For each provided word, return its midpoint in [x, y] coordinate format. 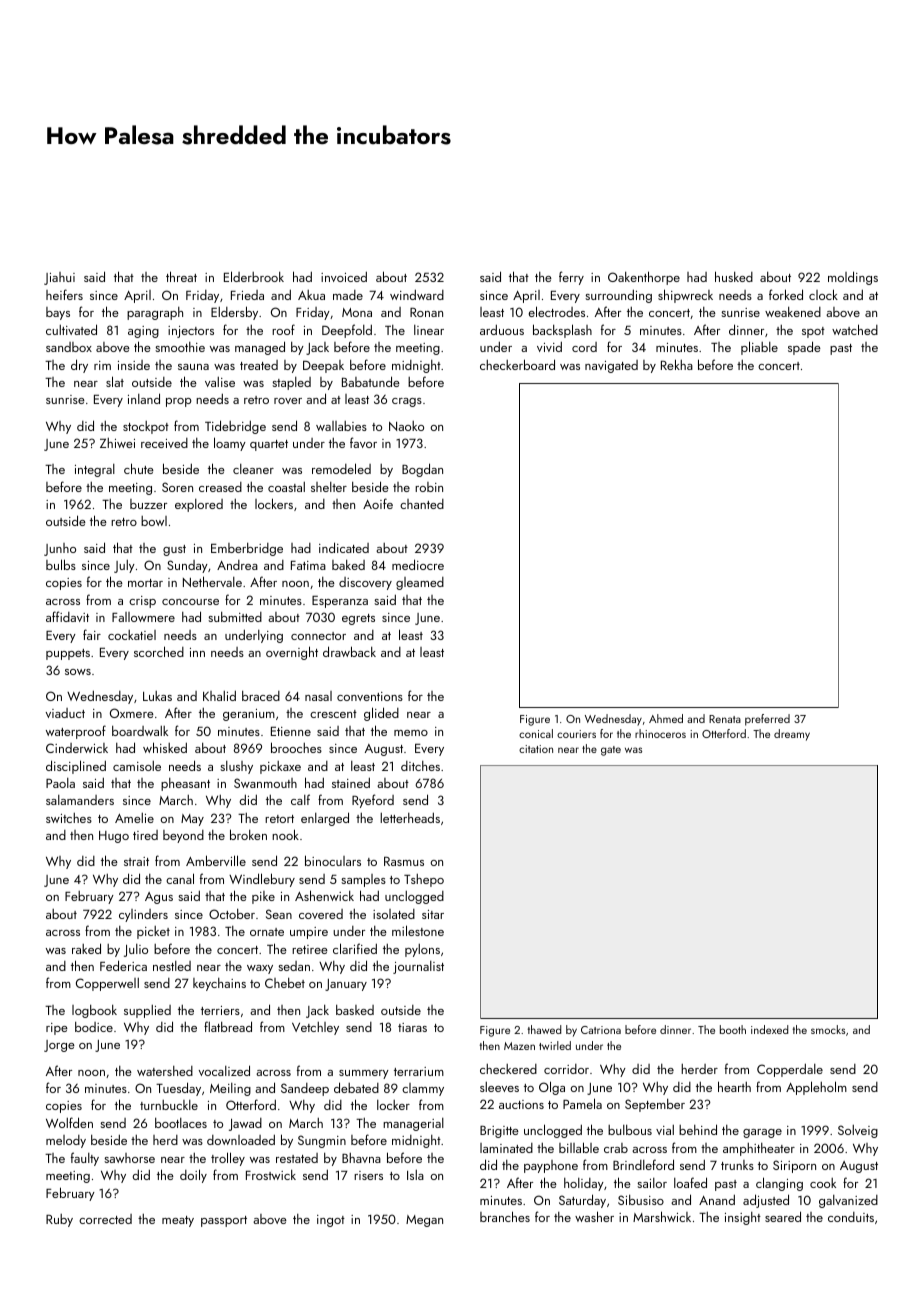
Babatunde [371, 381]
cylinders [143, 915]
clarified [355, 948]
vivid [549, 346]
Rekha [677, 364]
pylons [422, 950]
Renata [725, 719]
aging [143, 332]
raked [86, 948]
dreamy [792, 735]
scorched [159, 651]
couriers [576, 734]
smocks [828, 1029]
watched [855, 329]
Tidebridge [235, 427]
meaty [178, 1221]
